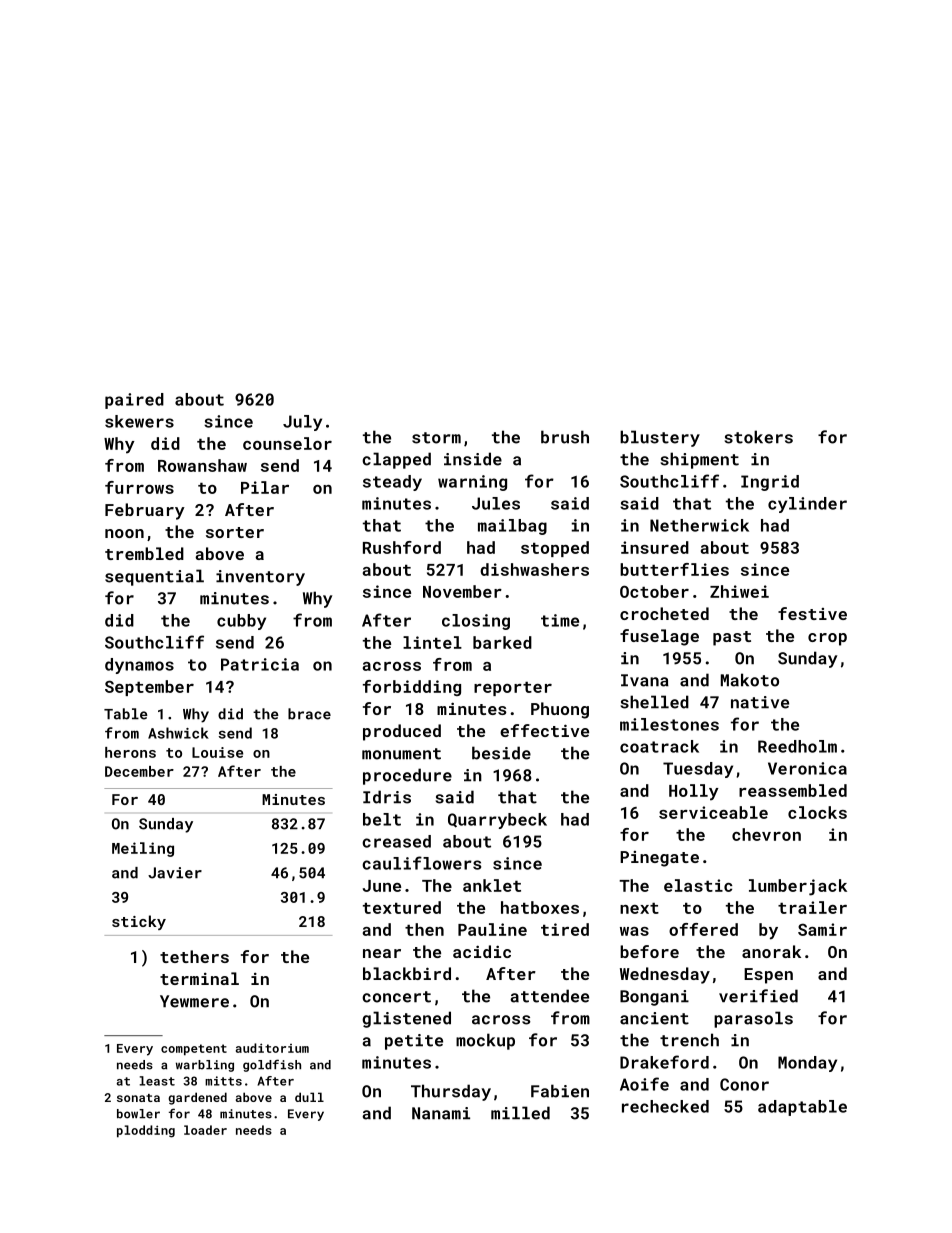 The image size is (952, 1233). What do you see at coordinates (492, 885) in the page?
I see `anklet` at bounding box center [492, 885].
